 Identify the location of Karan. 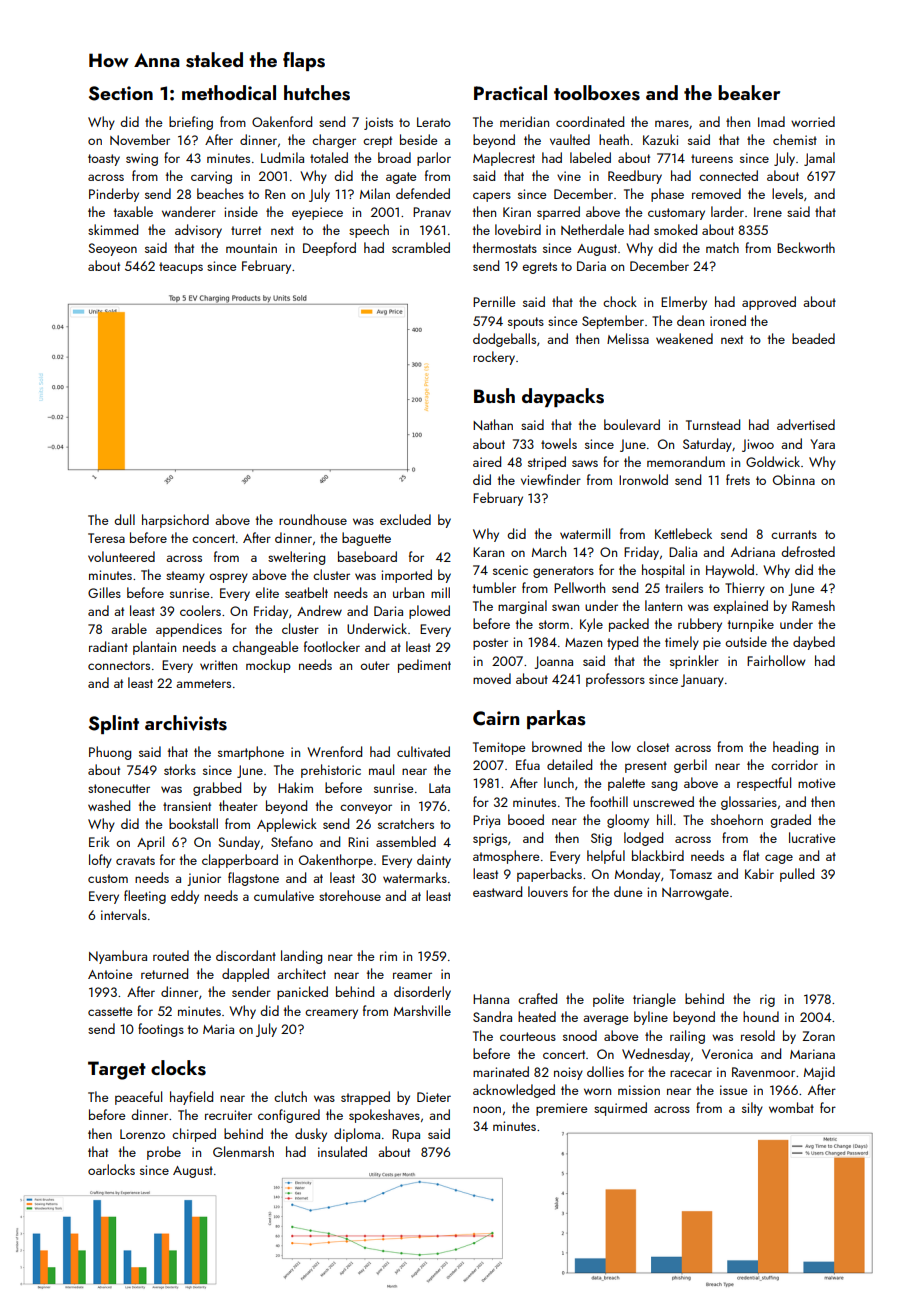
(488, 552).
